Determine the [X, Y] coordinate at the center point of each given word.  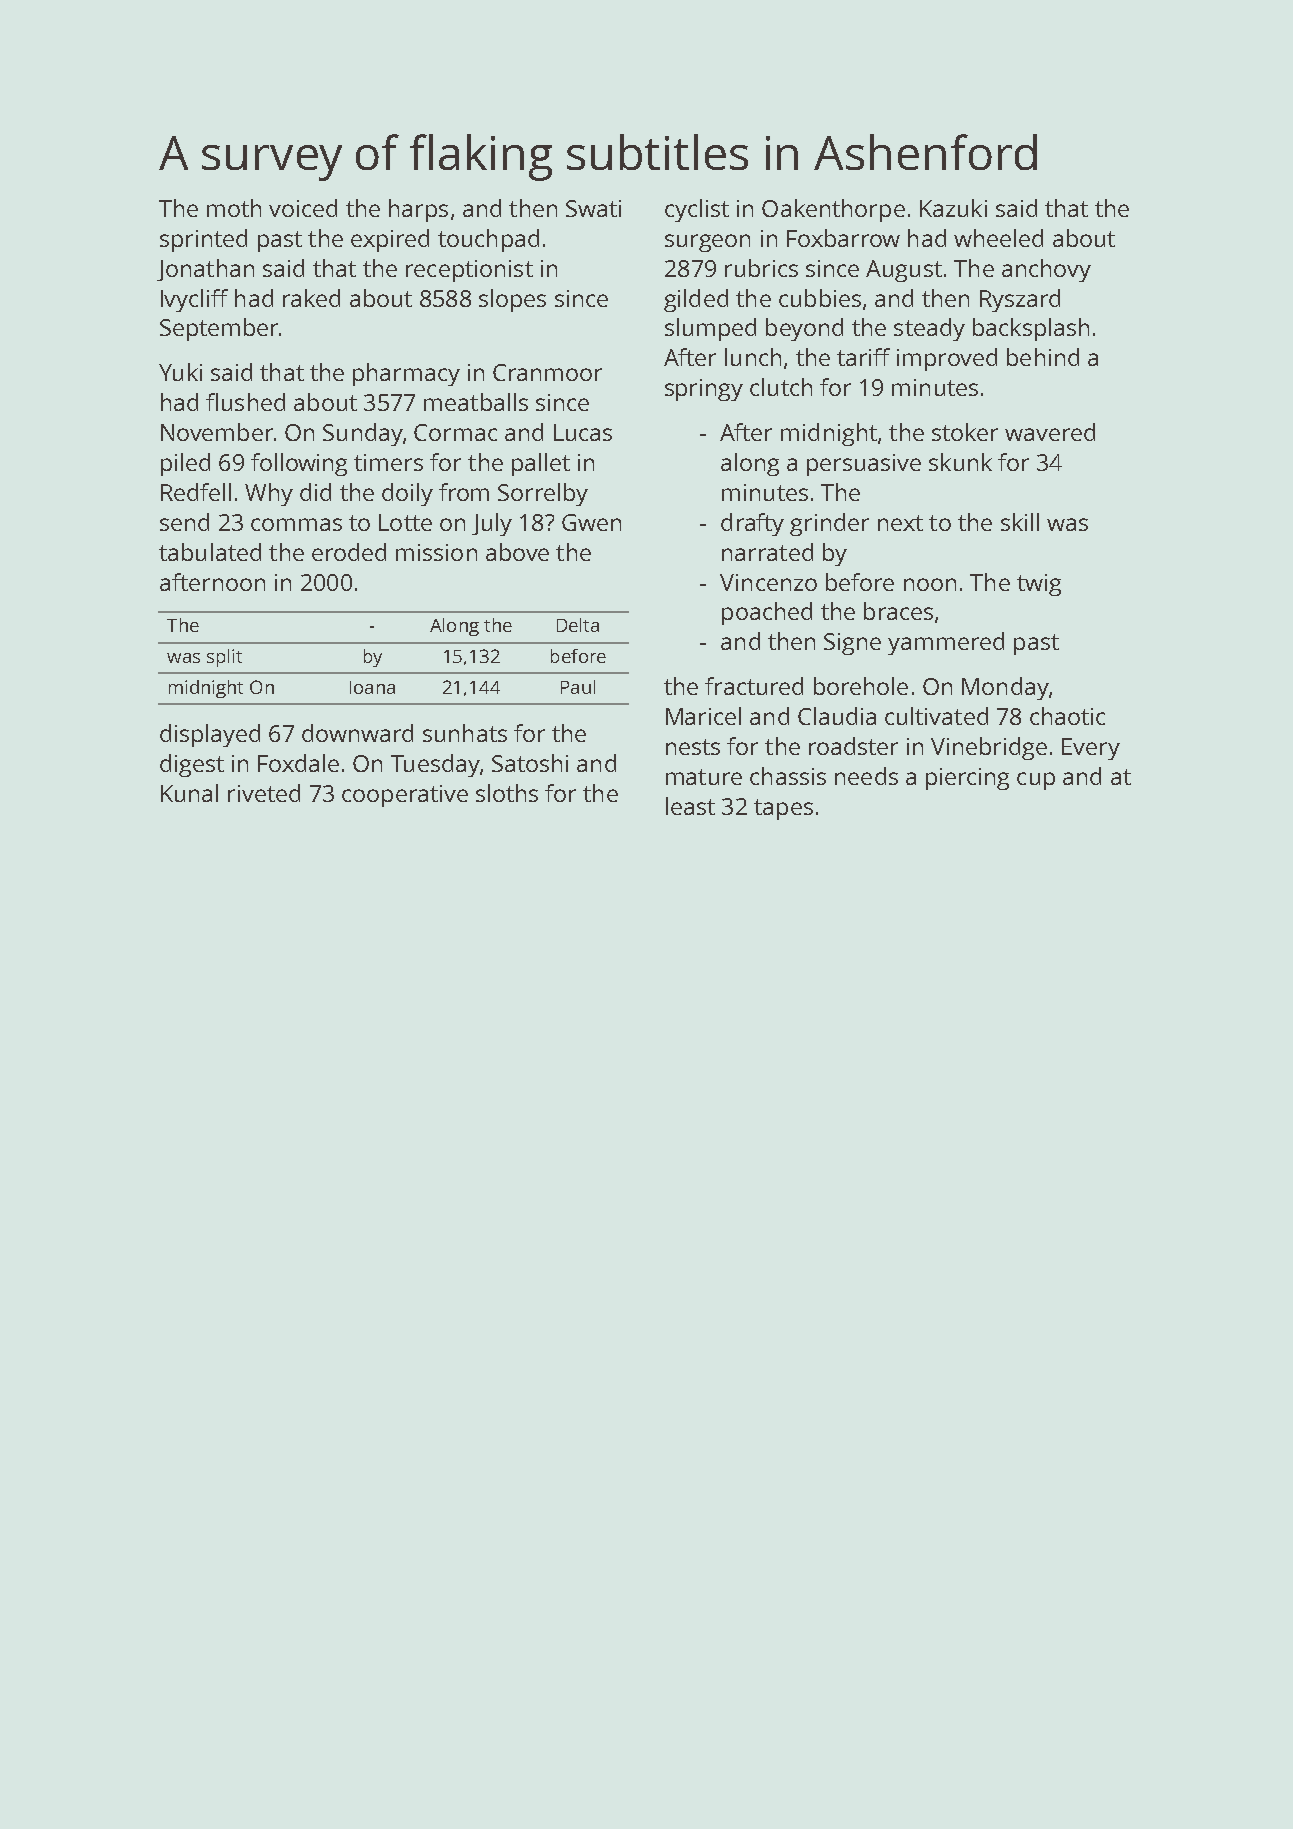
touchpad [488, 240]
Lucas [583, 432]
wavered [1050, 432]
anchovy [1046, 270]
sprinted [203, 240]
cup [1036, 781]
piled [185, 464]
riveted [264, 793]
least [690, 806]
